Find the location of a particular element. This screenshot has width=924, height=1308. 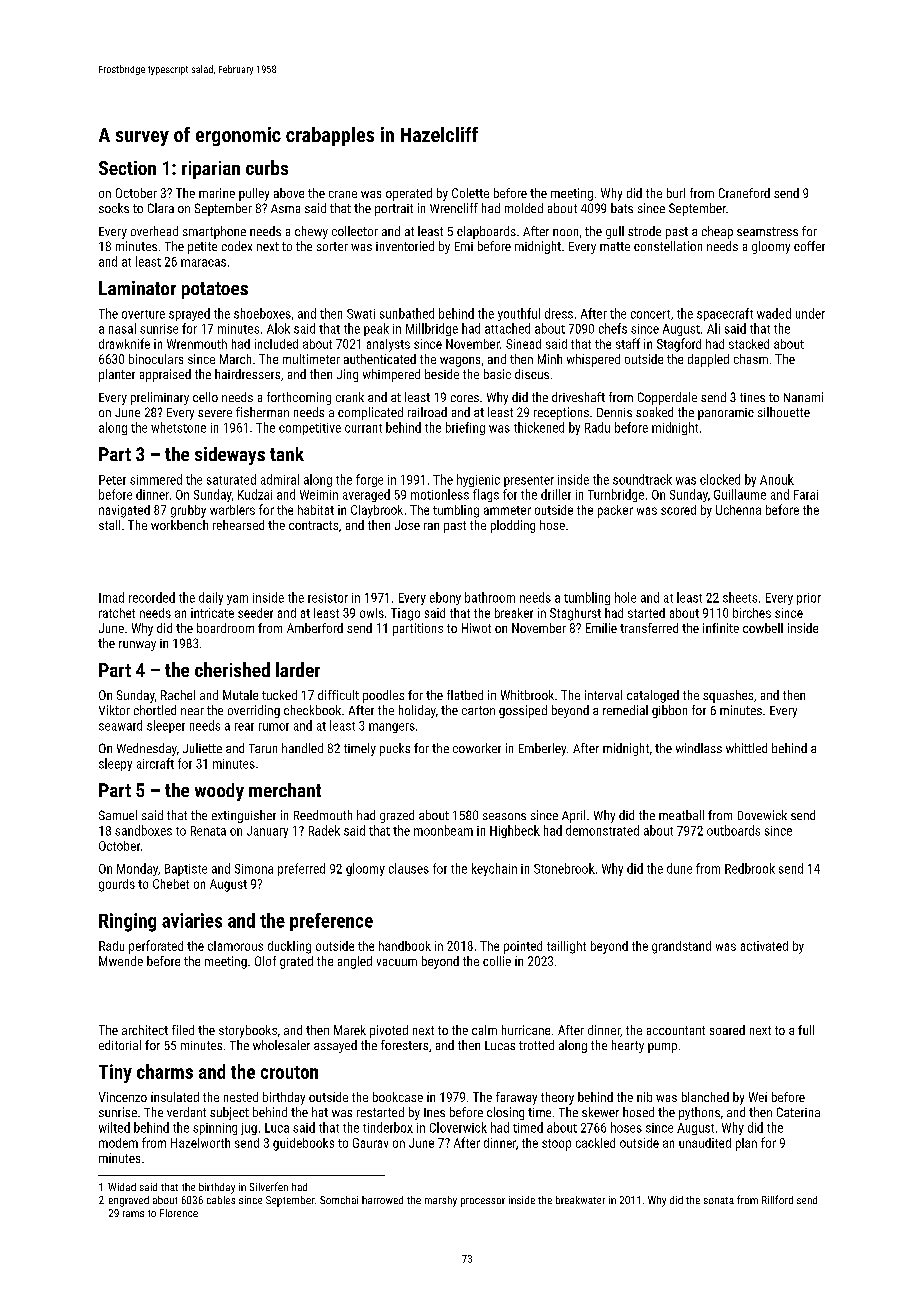

recorded is located at coordinates (152, 597).
